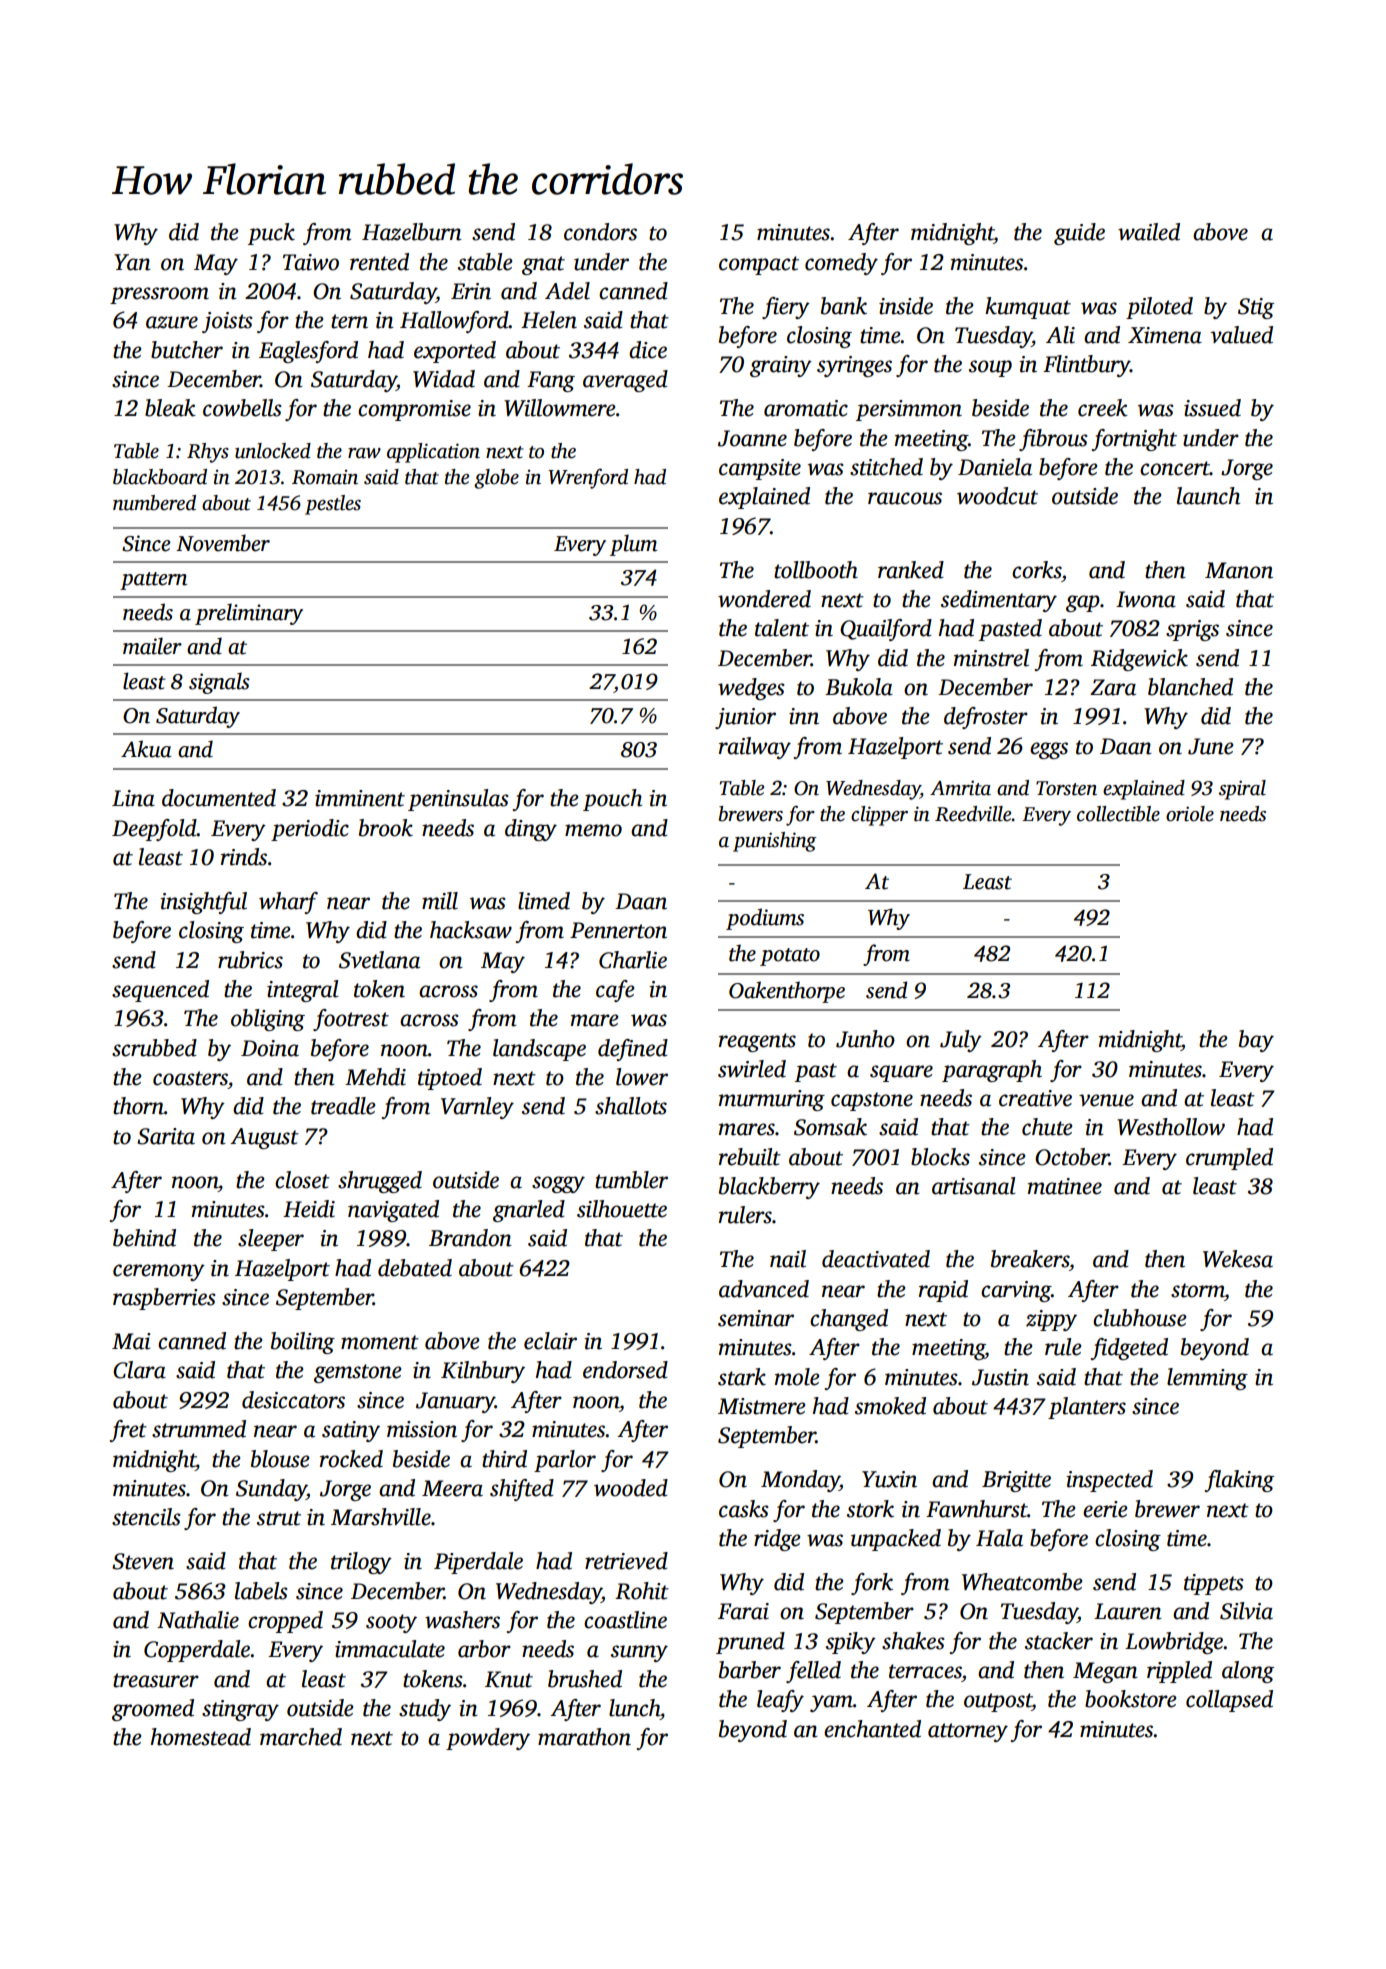 The image size is (1386, 1969). I want to click on marathon, so click(584, 1737).
